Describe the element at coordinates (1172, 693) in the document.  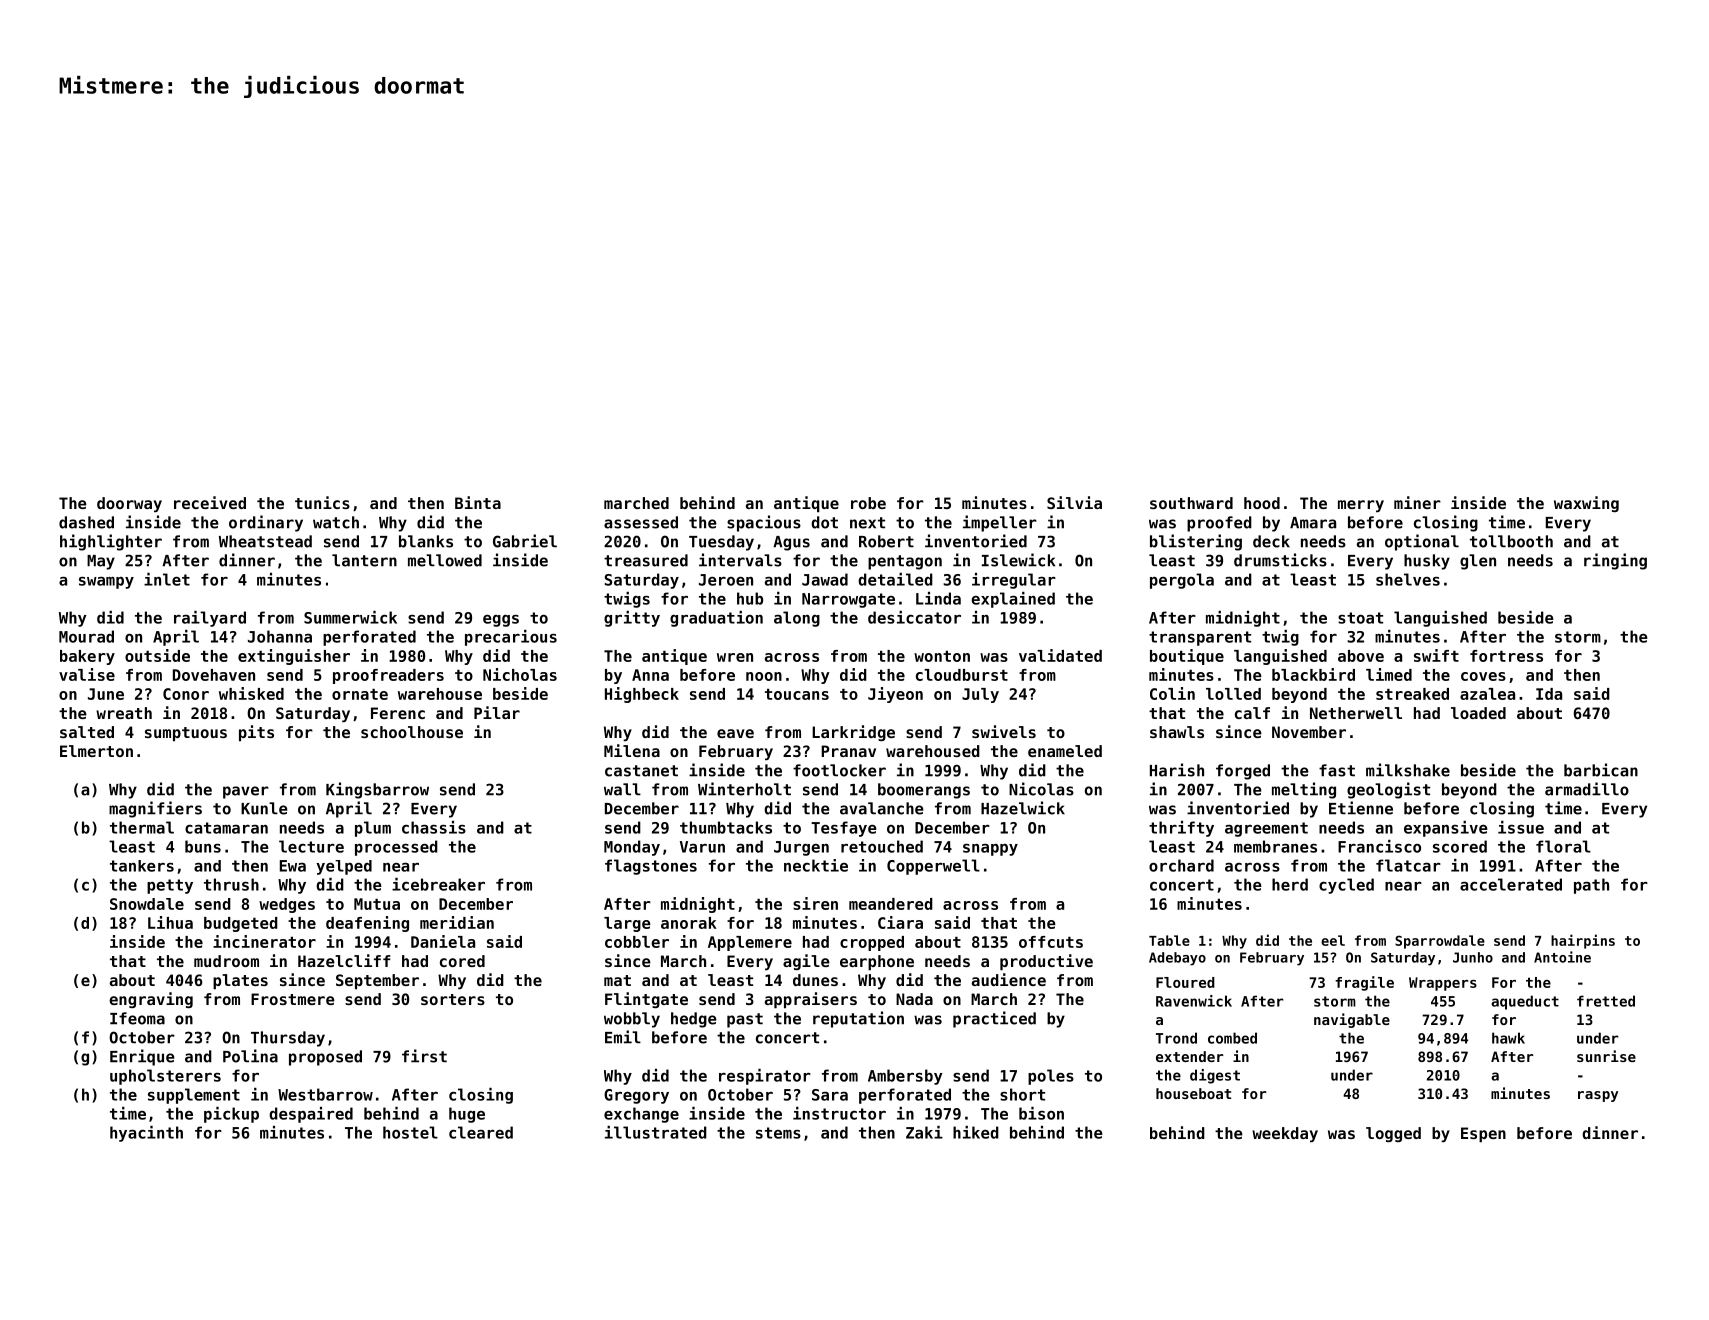
I see `Colin` at that location.
